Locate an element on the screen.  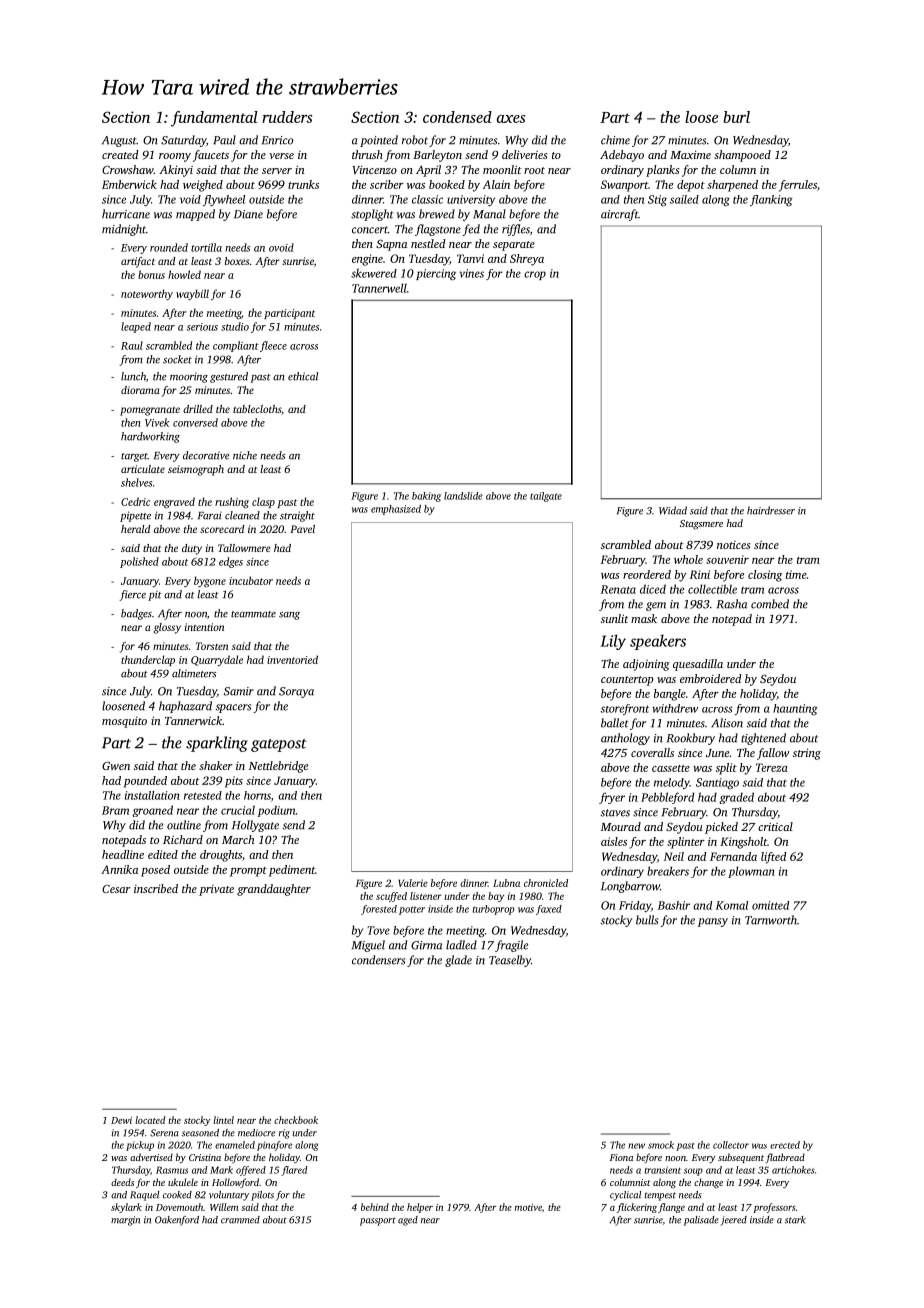
pipette is located at coordinates (135, 516).
